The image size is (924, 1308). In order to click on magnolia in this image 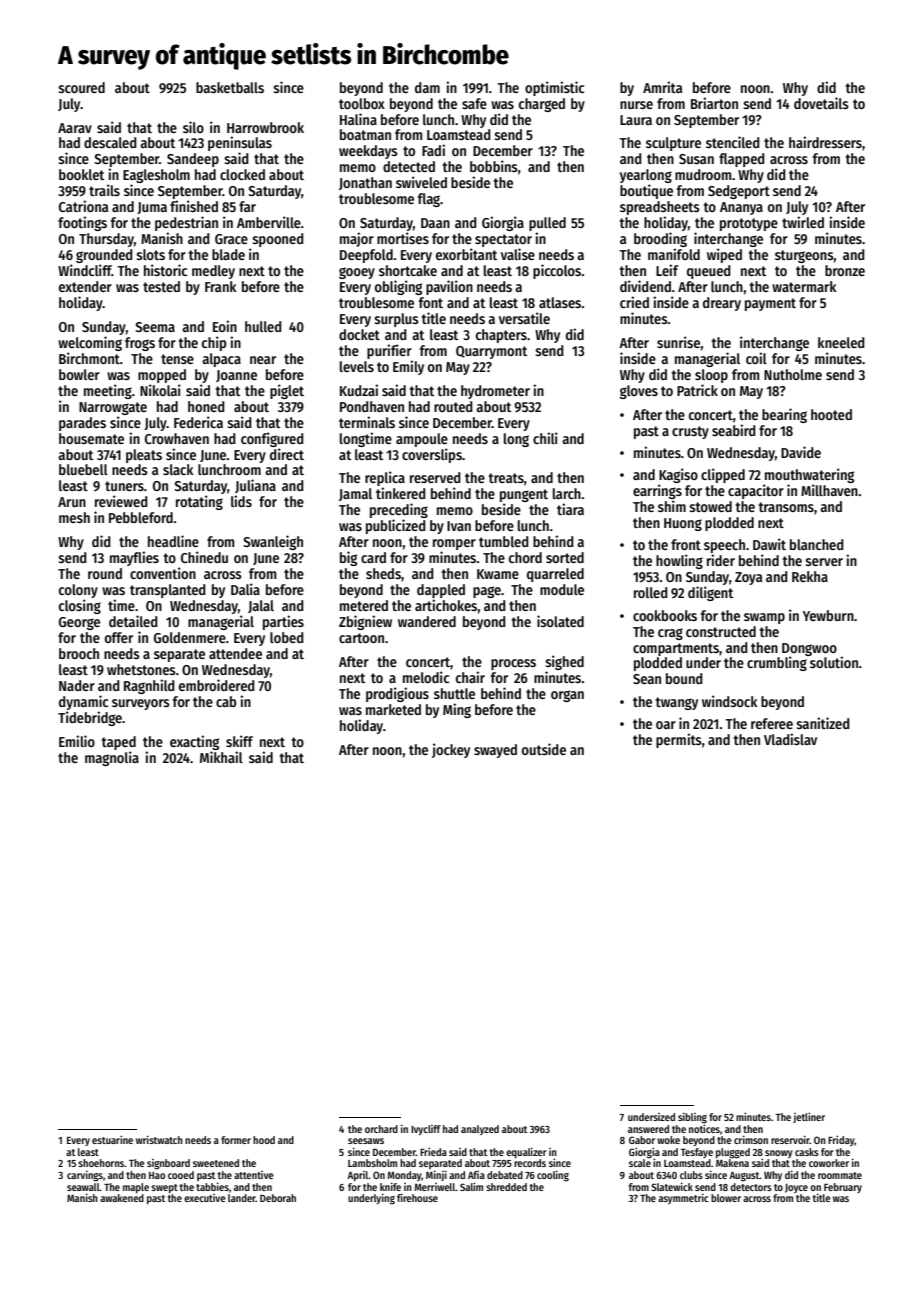, I will do `click(112, 758)`.
